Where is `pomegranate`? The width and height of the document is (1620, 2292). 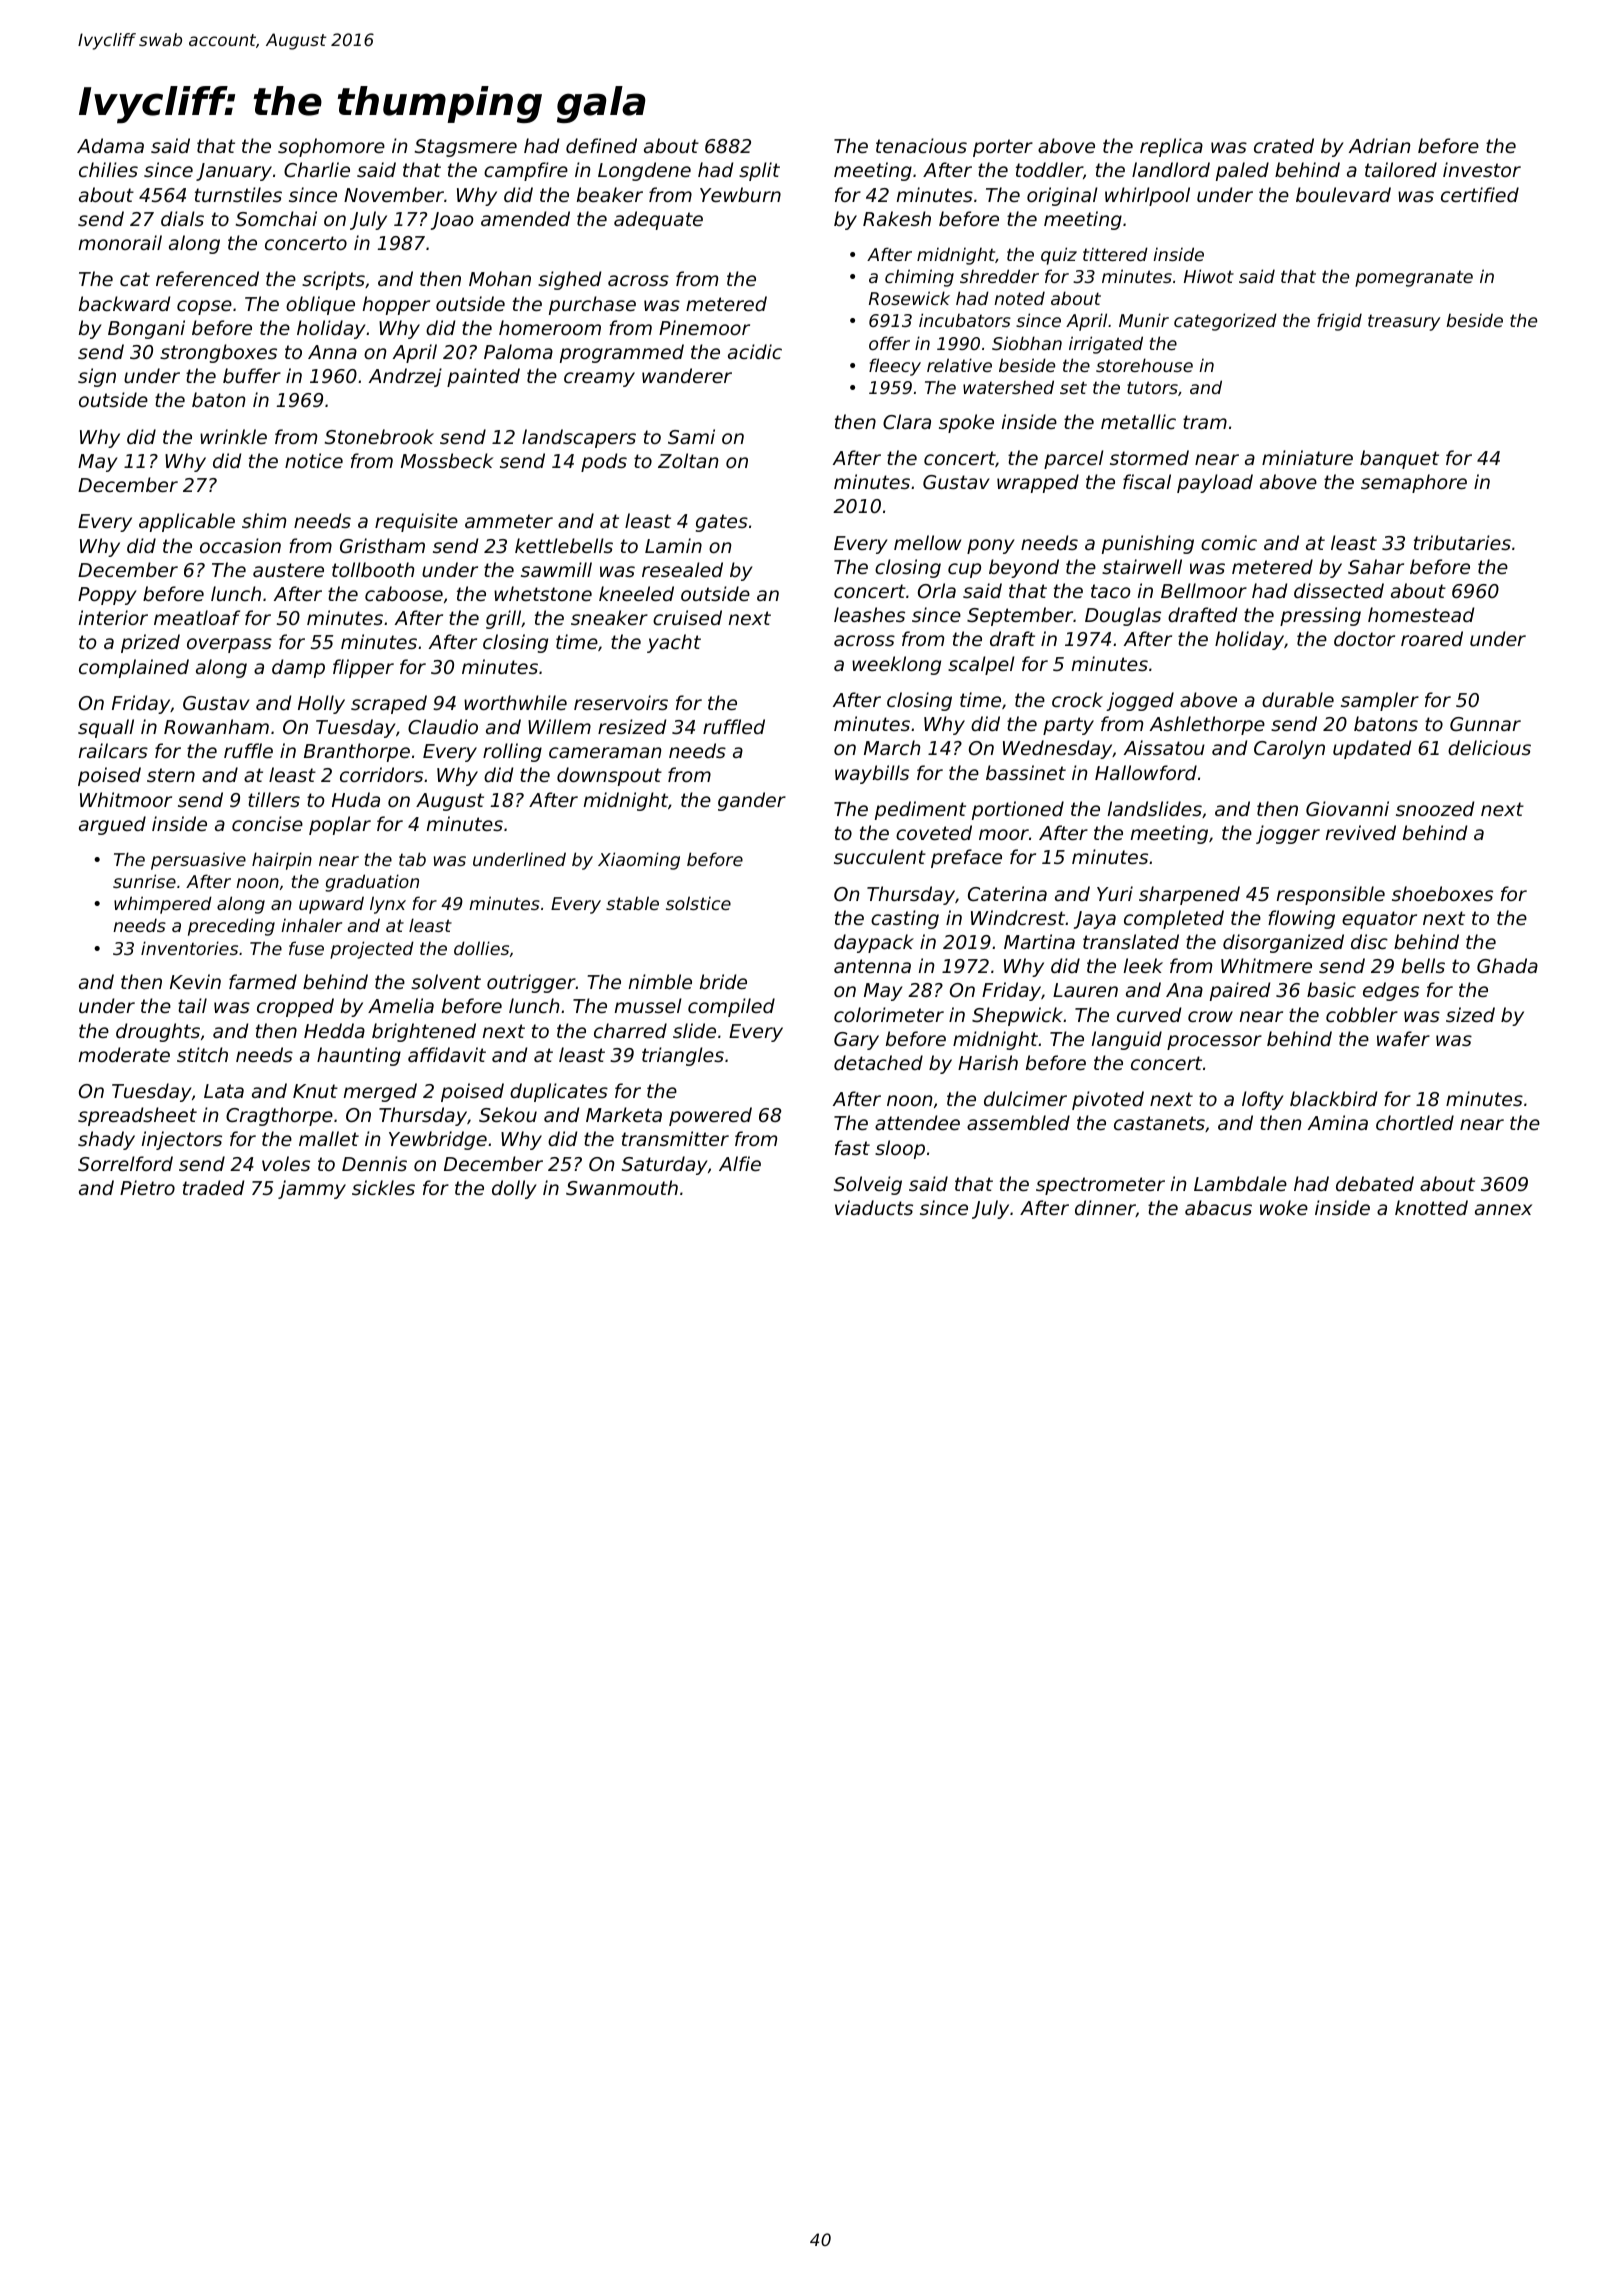 pomegranate is located at coordinates (1414, 278).
